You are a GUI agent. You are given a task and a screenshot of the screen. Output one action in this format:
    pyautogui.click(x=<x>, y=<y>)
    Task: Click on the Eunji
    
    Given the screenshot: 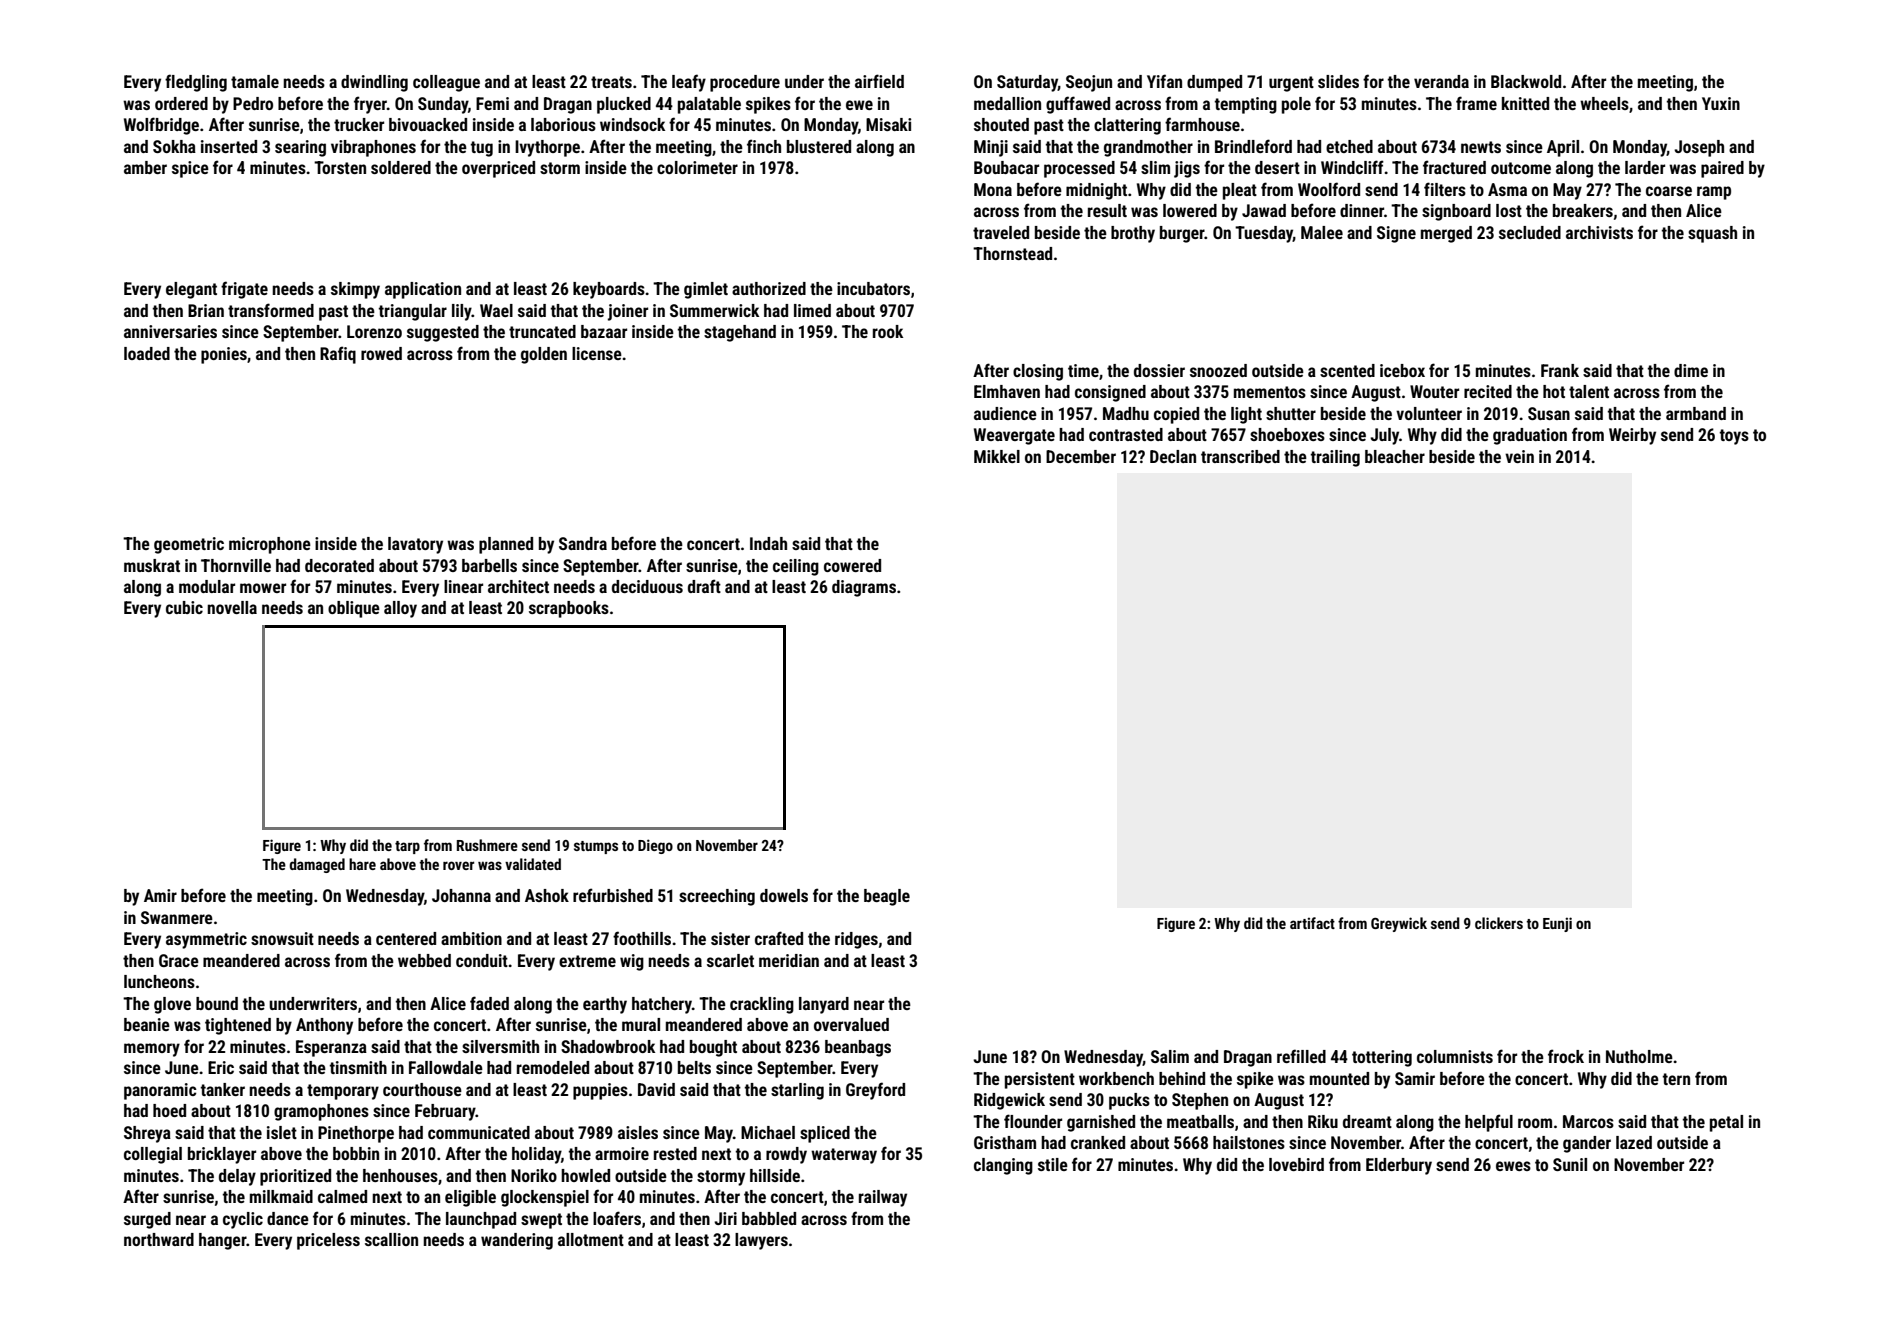 What is the action you would take?
    pyautogui.click(x=1557, y=924)
